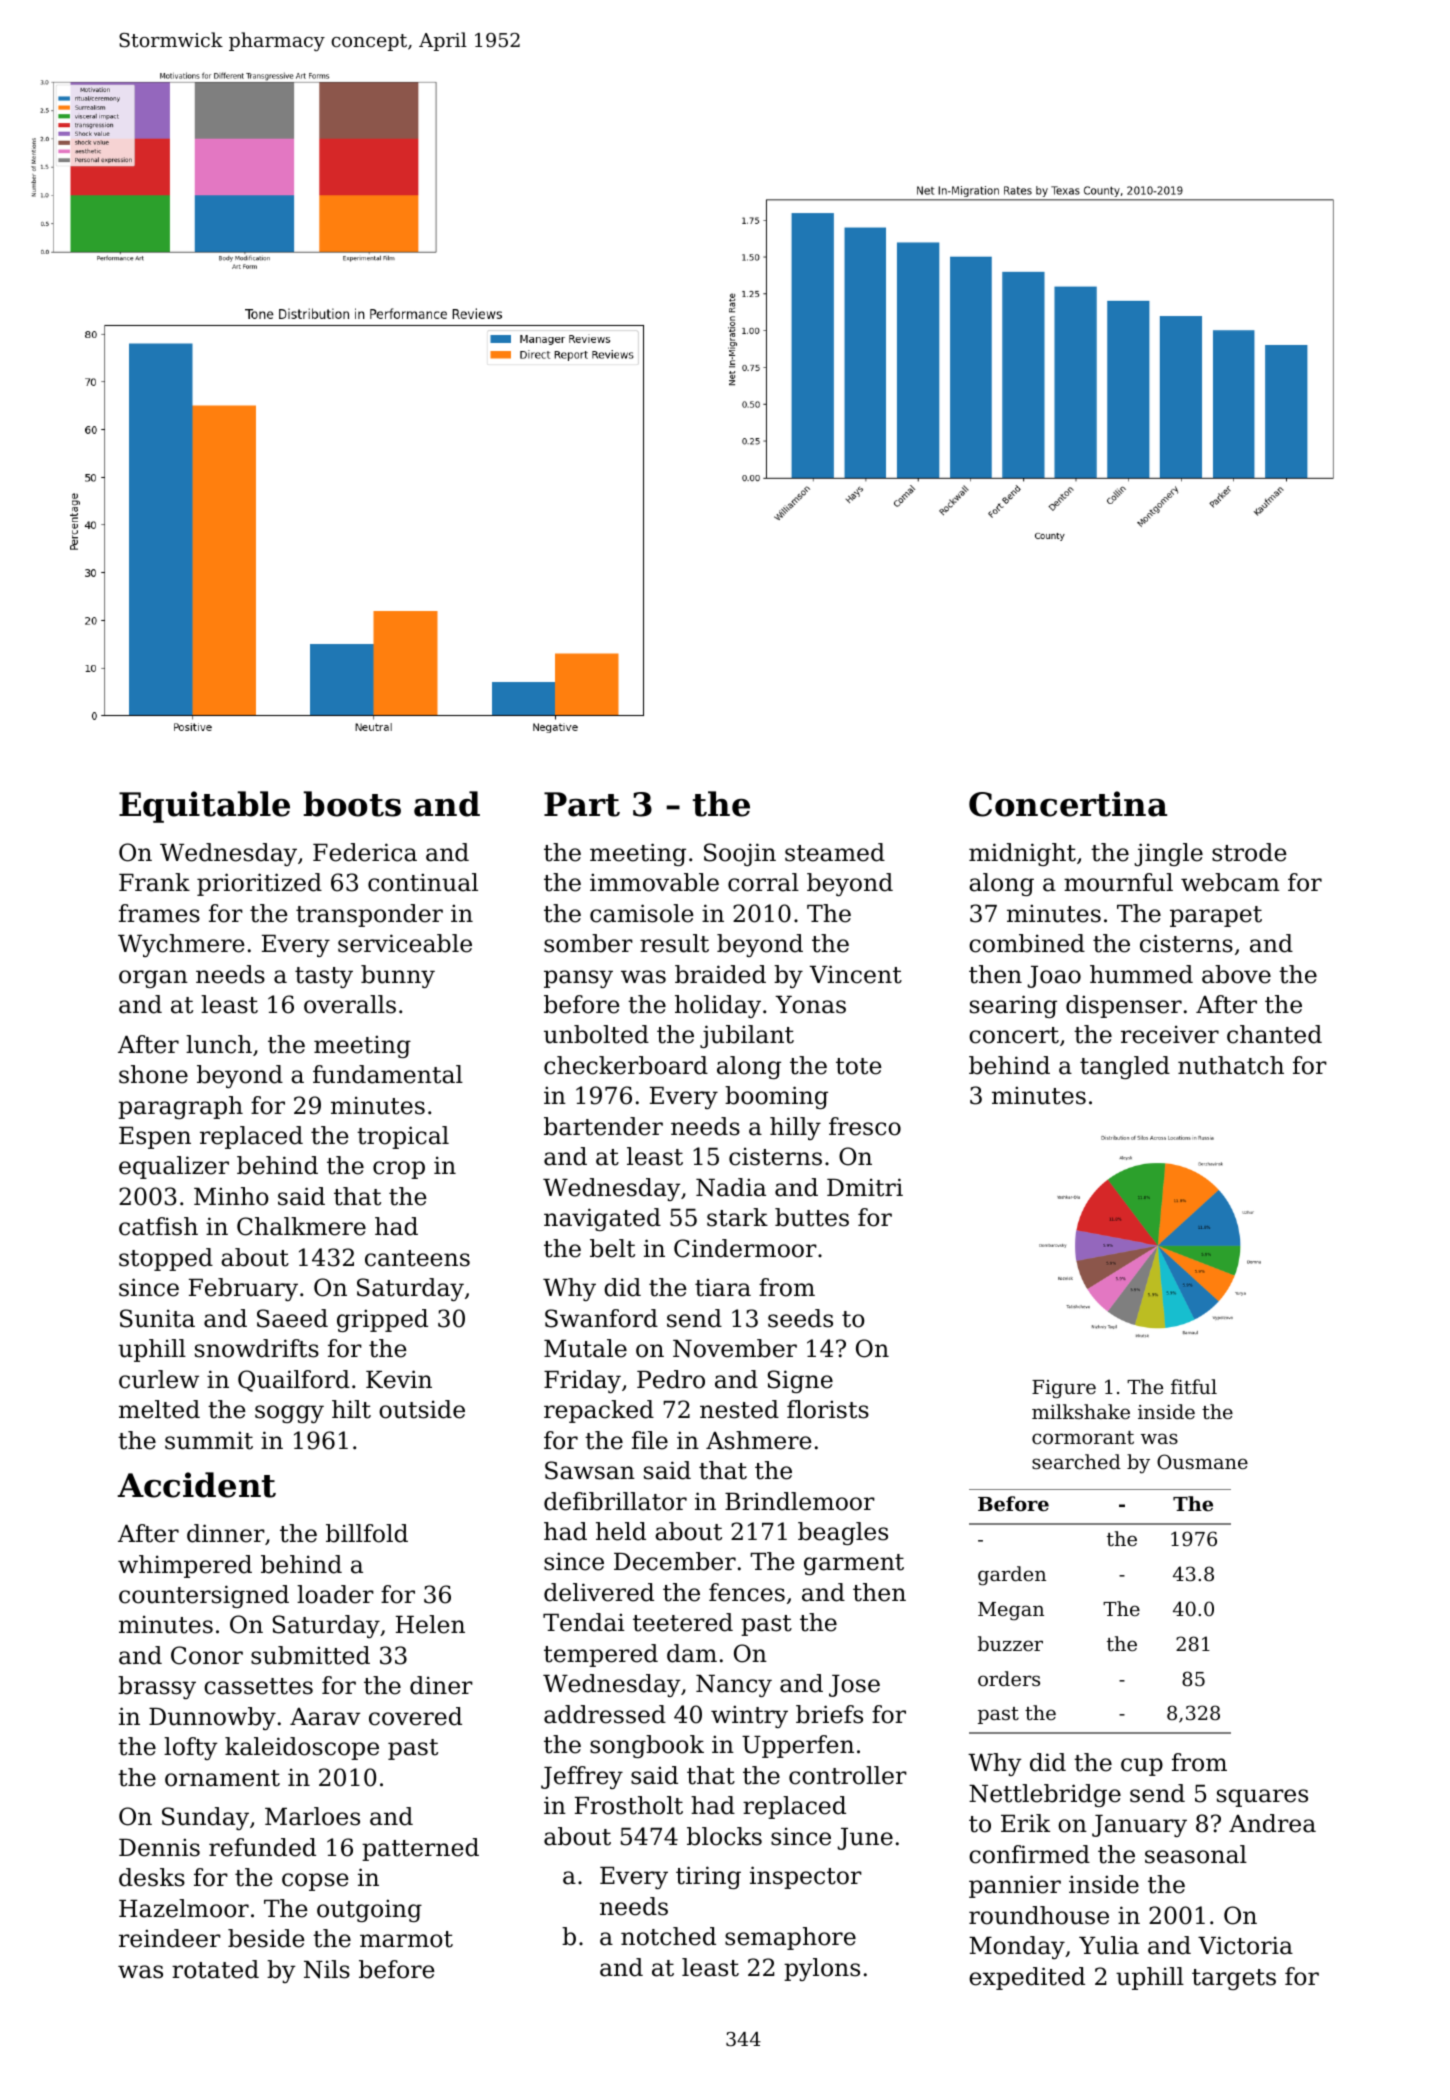 Image resolution: width=1450 pixels, height=2100 pixels. What do you see at coordinates (152, 1877) in the screenshot?
I see `desks` at bounding box center [152, 1877].
